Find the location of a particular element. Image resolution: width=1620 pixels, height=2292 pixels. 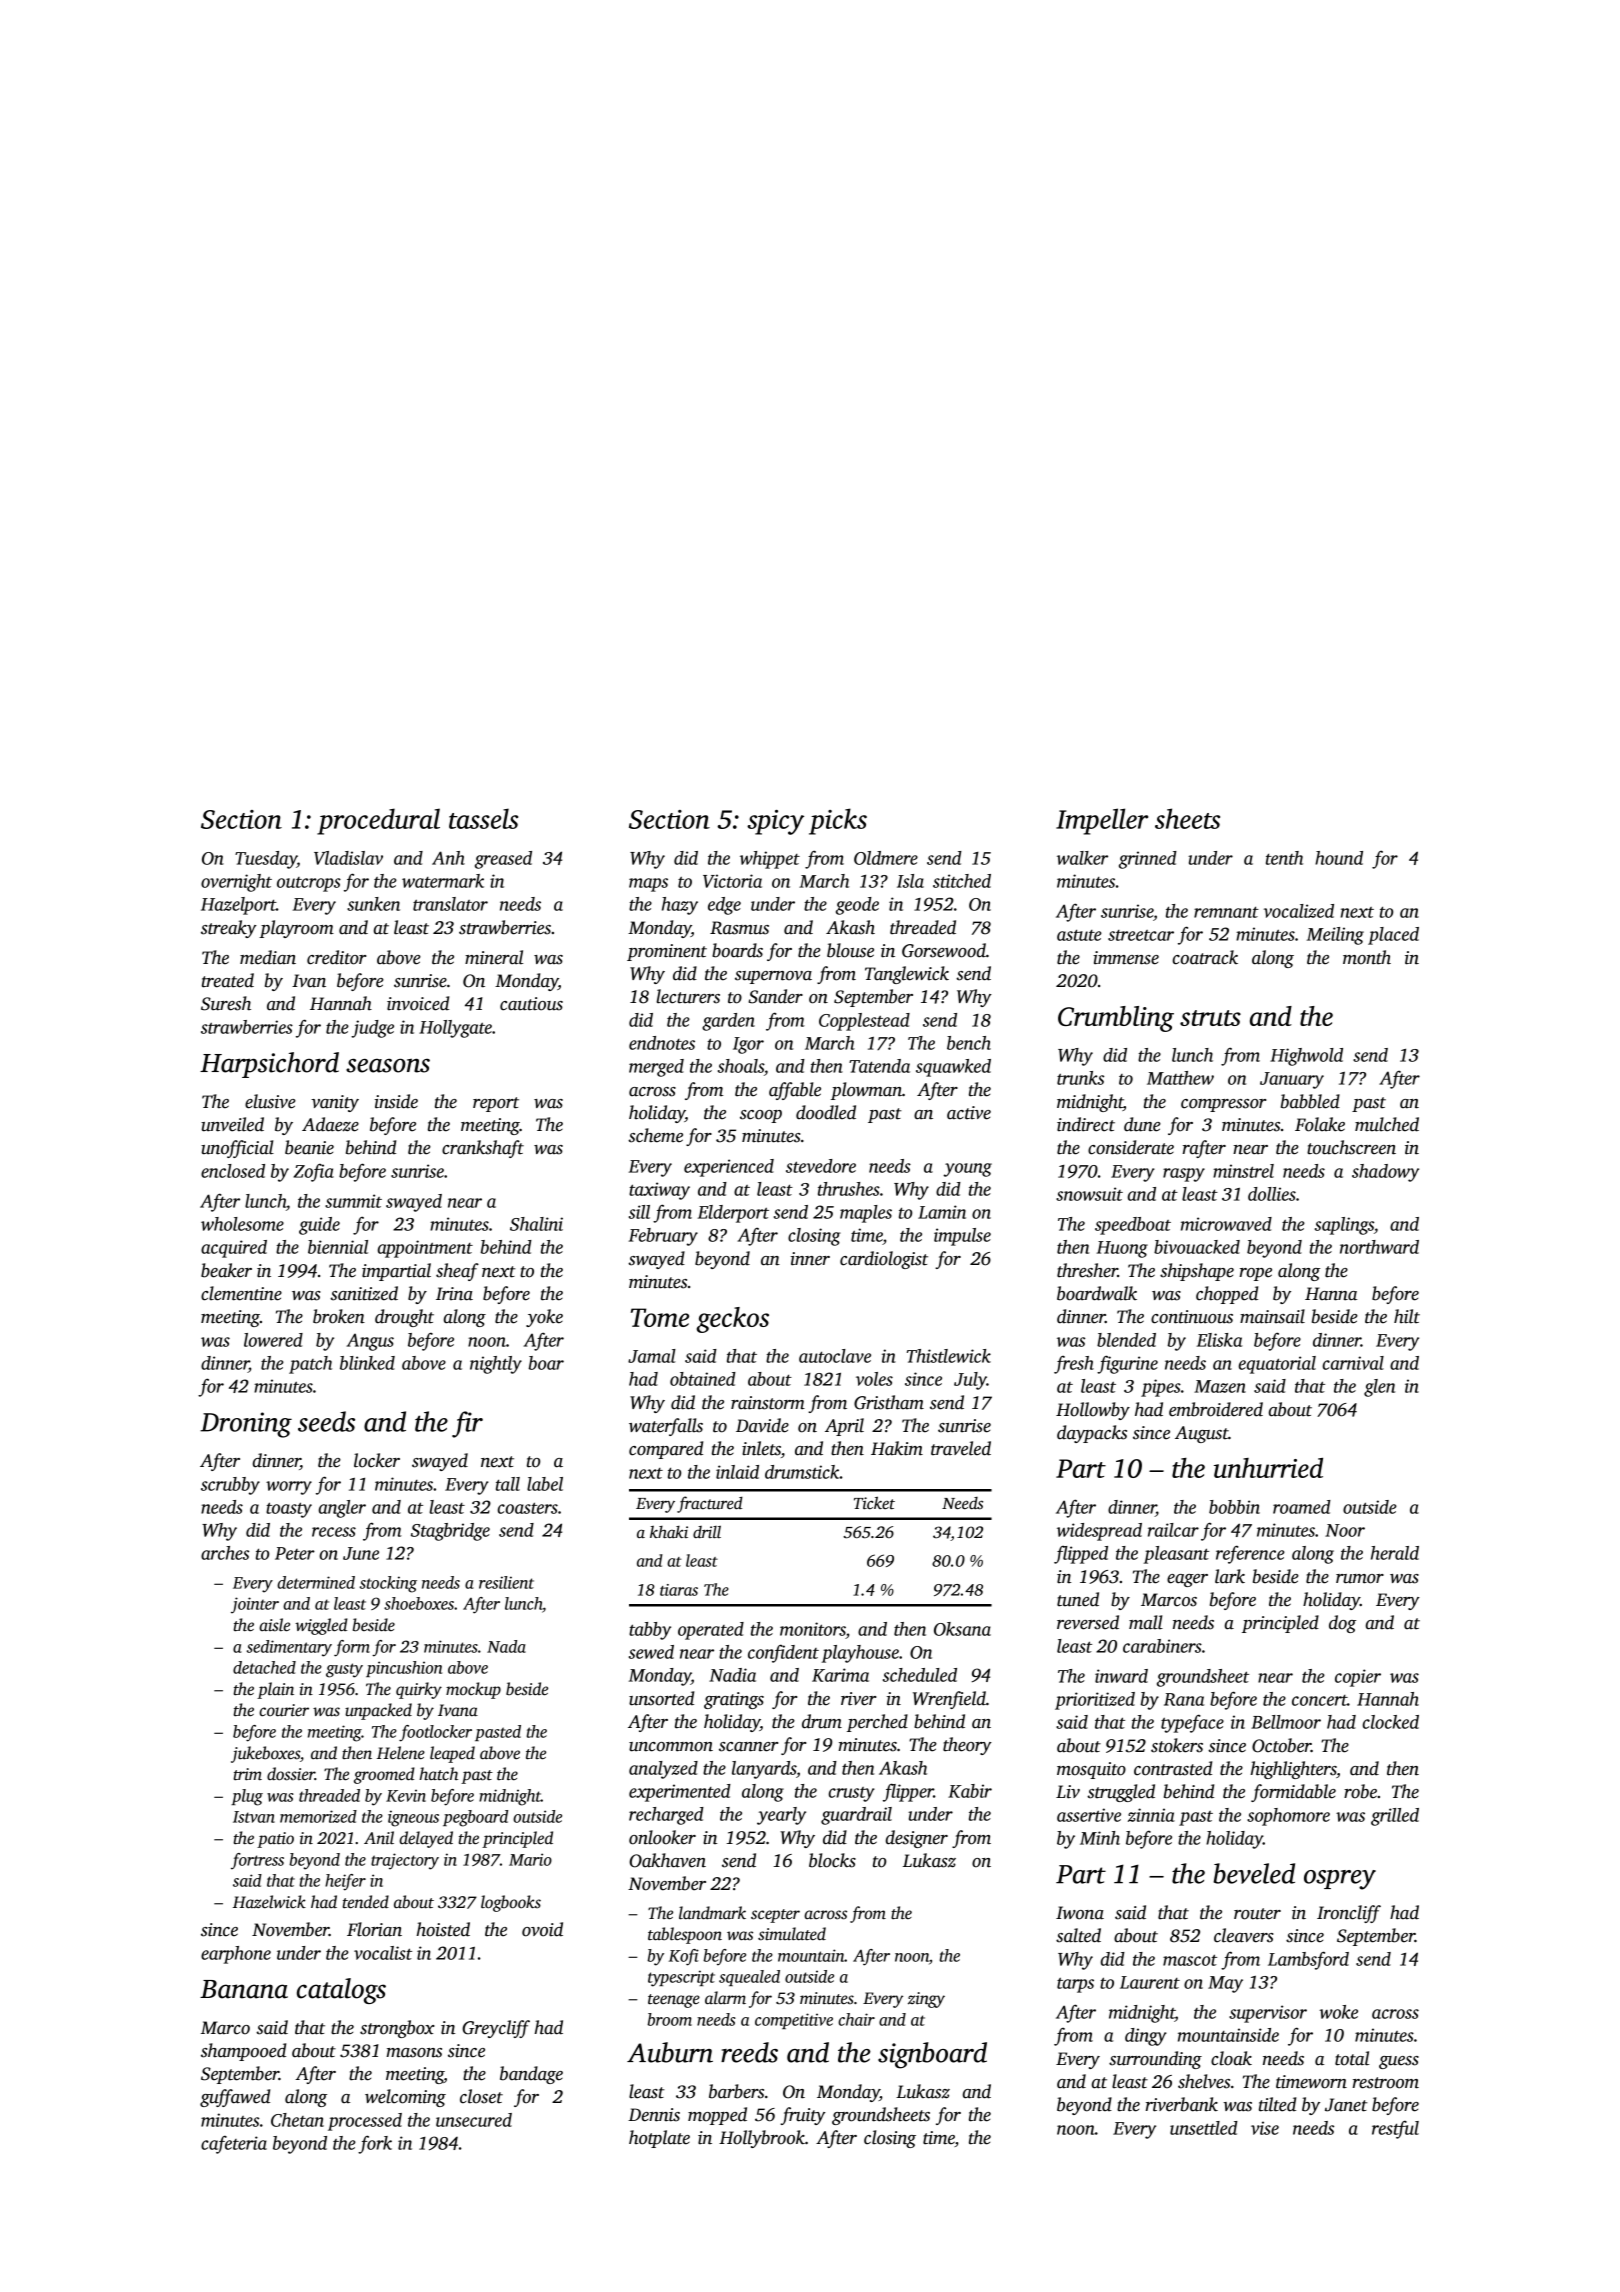

hound is located at coordinates (1339, 858).
